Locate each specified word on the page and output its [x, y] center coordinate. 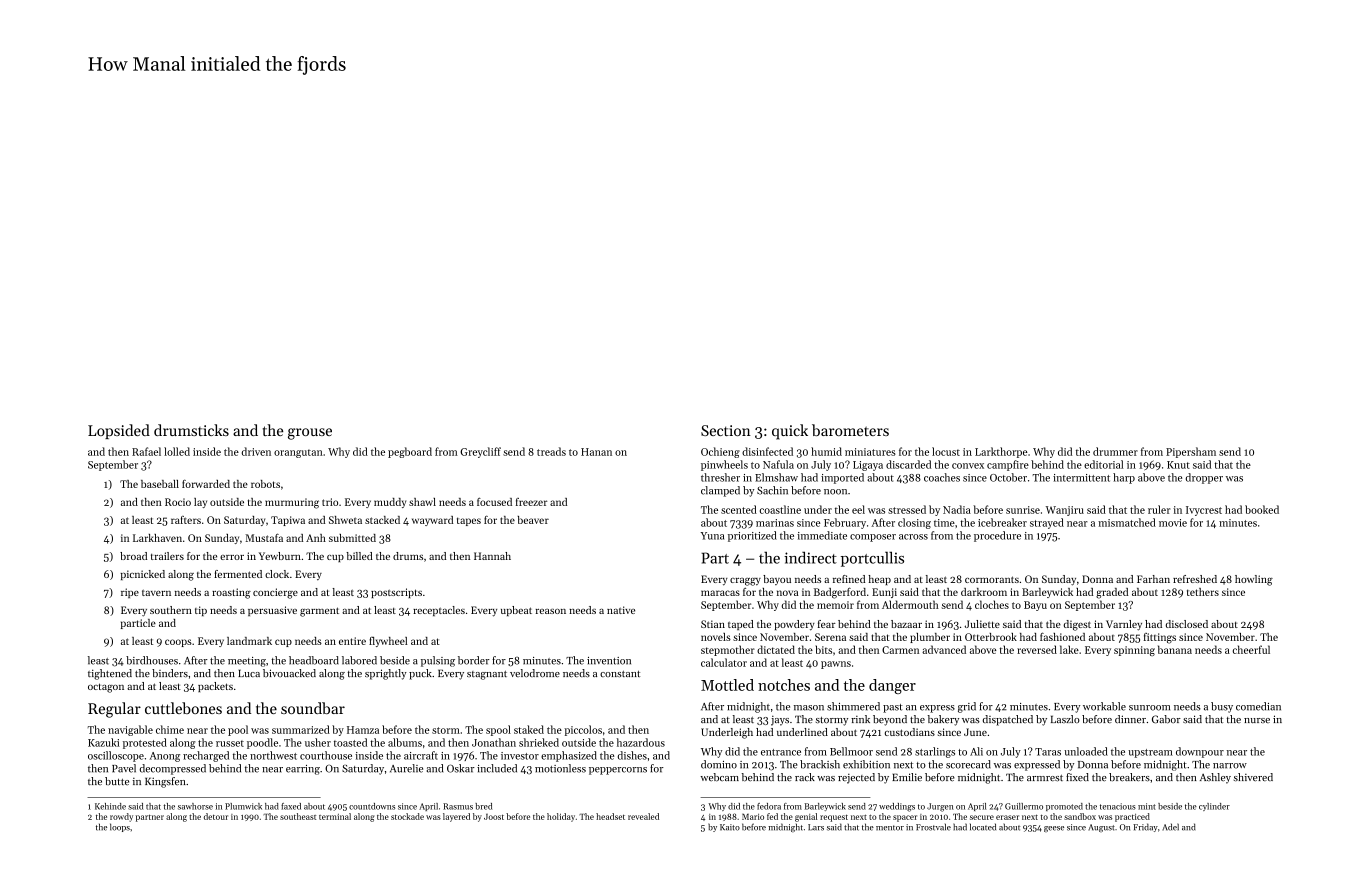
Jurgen [940, 807]
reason [551, 611]
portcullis [872, 559]
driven [256, 451]
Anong [165, 757]
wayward [432, 521]
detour [216, 816]
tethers [1203, 592]
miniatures [870, 452]
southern [171, 610]
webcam [719, 777]
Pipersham [1191, 452]
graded [1112, 593]
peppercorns [618, 771]
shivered [1253, 777]
